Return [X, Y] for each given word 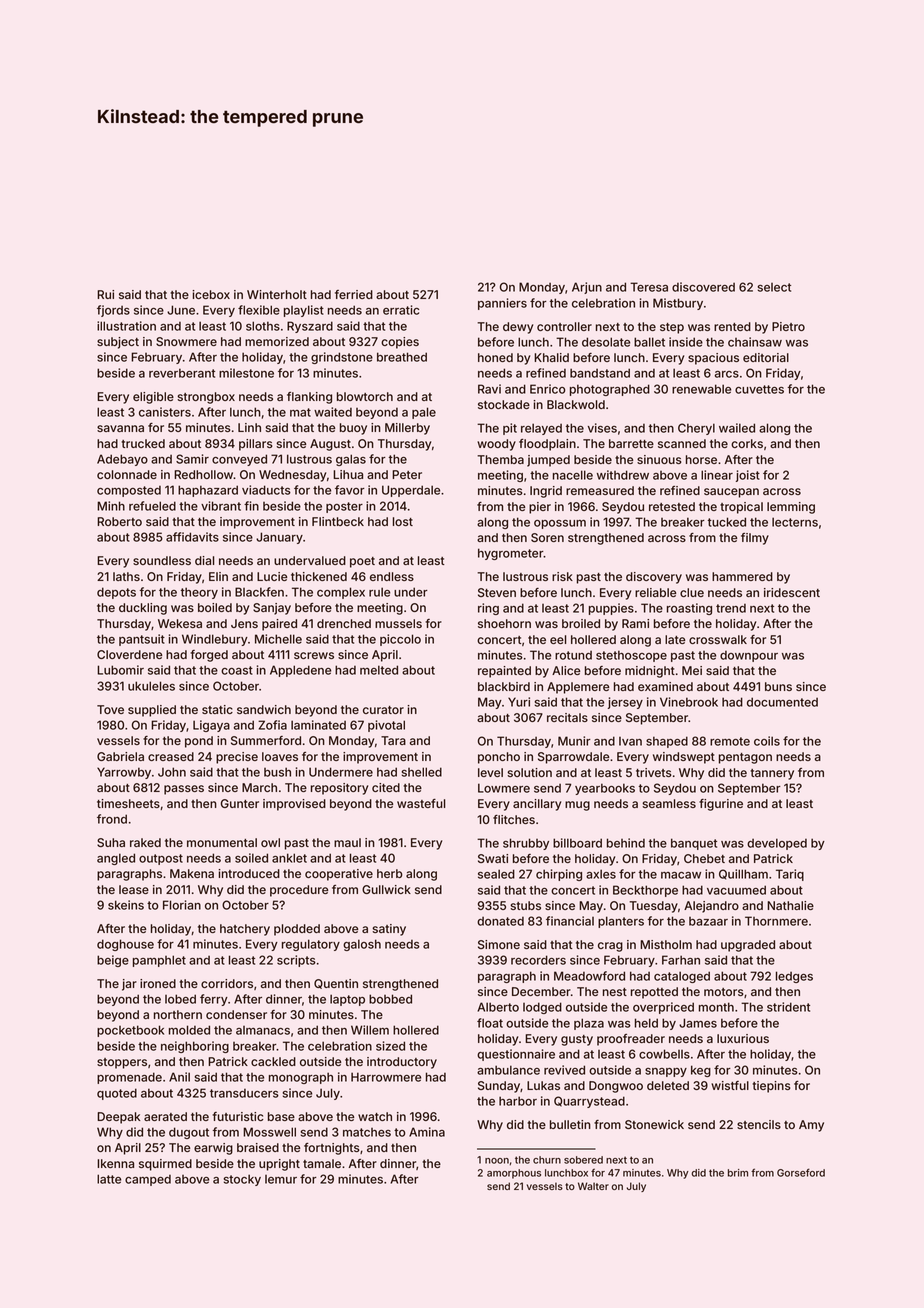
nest [615, 992]
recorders [538, 960]
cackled [273, 1061]
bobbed [390, 999]
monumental [222, 842]
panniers [502, 304]
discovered [703, 287]
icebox [211, 294]
